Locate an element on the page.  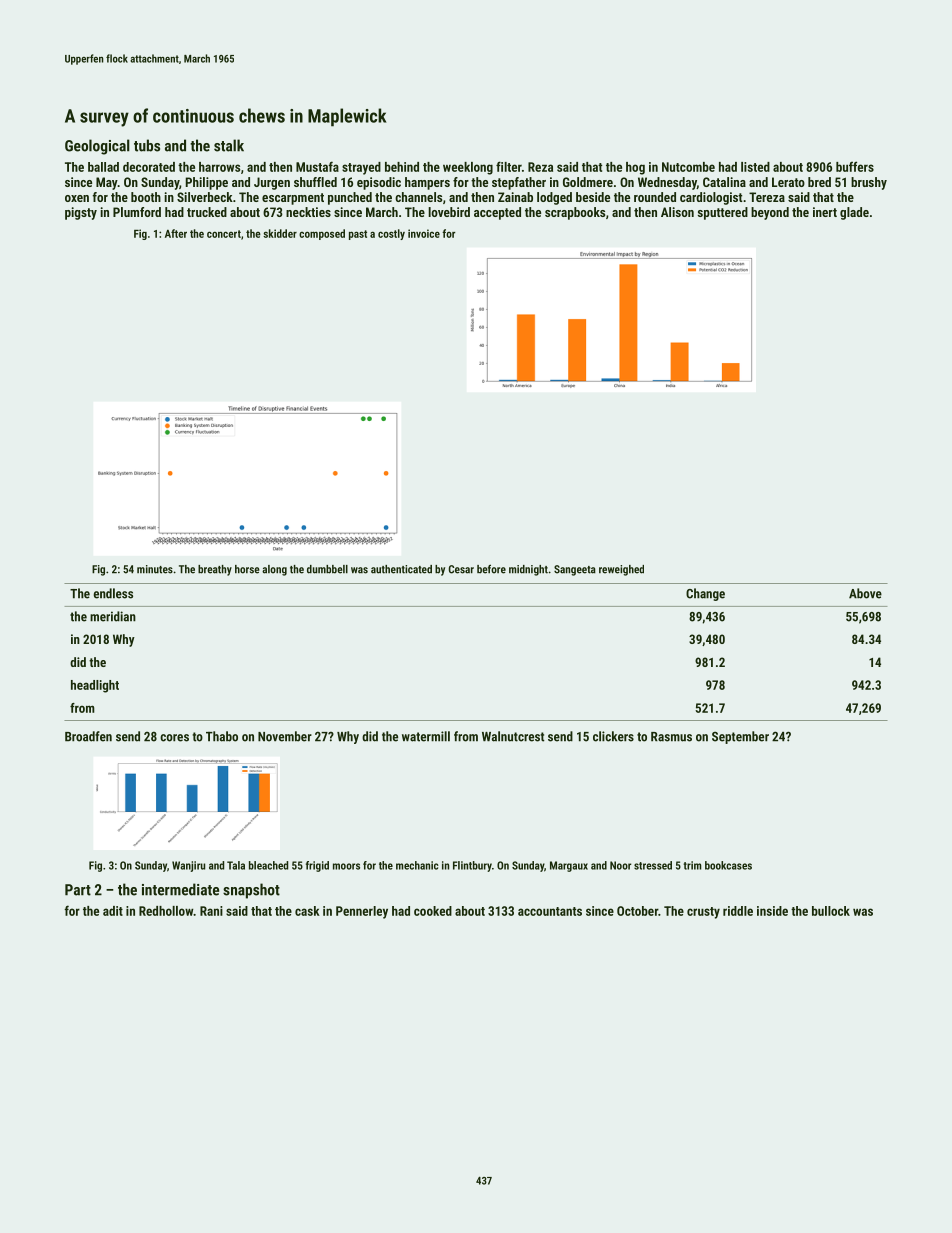
adit is located at coordinates (113, 911).
